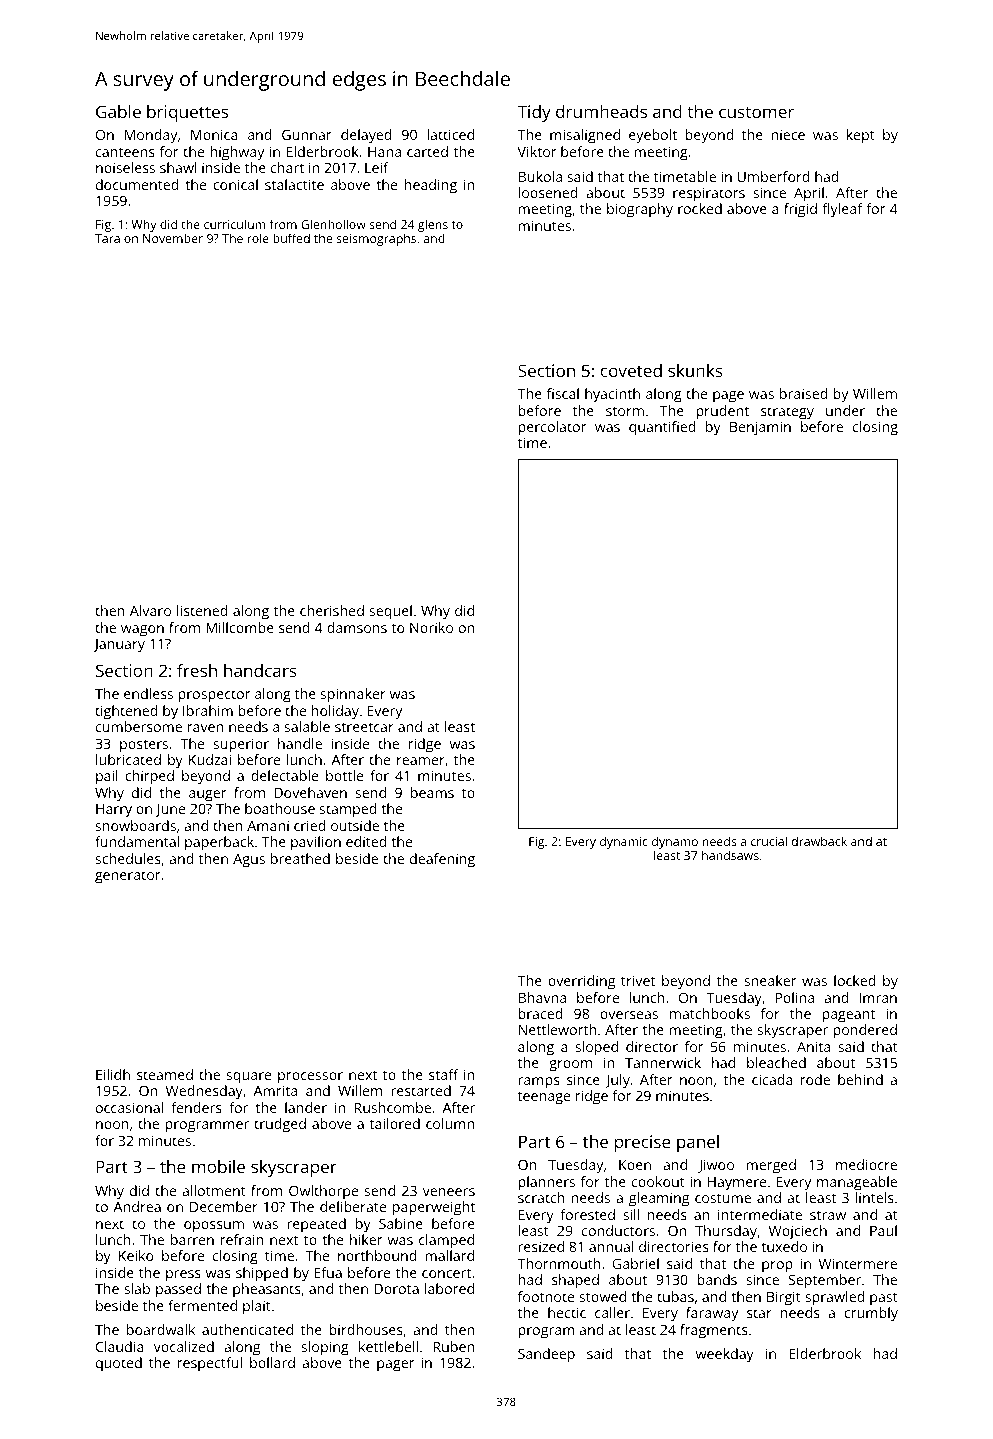  I want to click on canteens, so click(125, 152).
